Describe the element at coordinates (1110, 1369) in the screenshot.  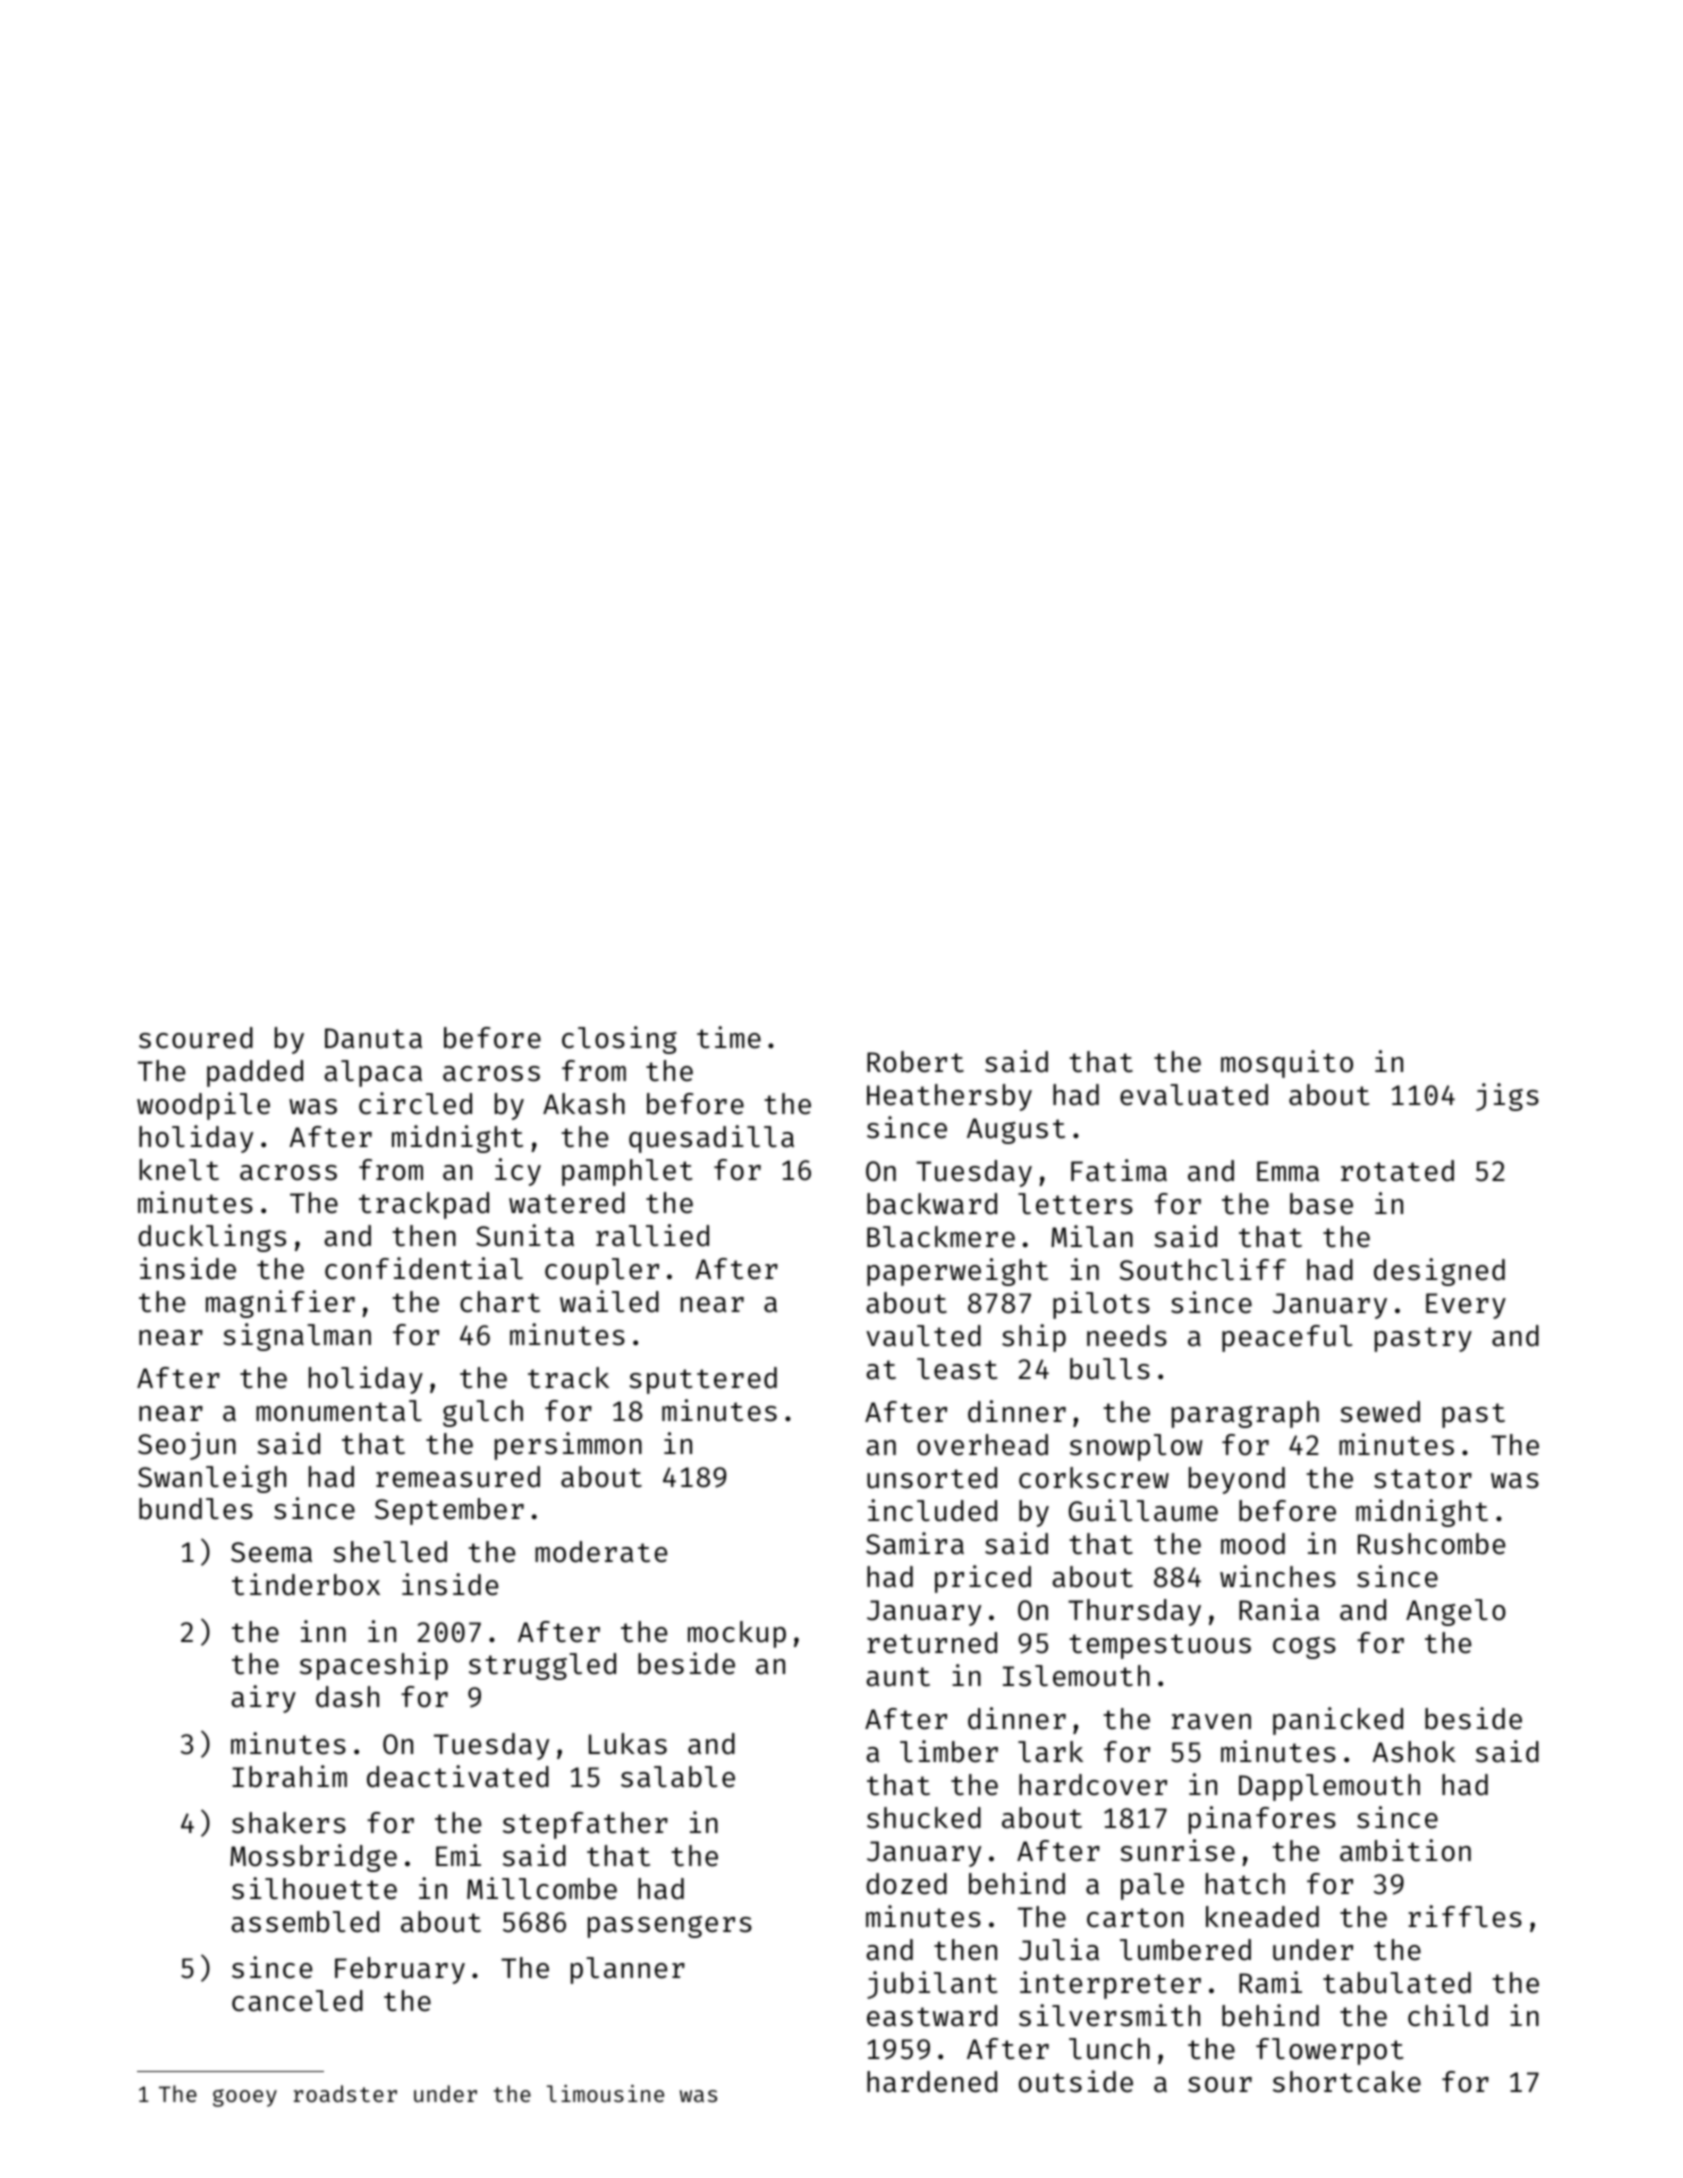
I see `bulls` at that location.
